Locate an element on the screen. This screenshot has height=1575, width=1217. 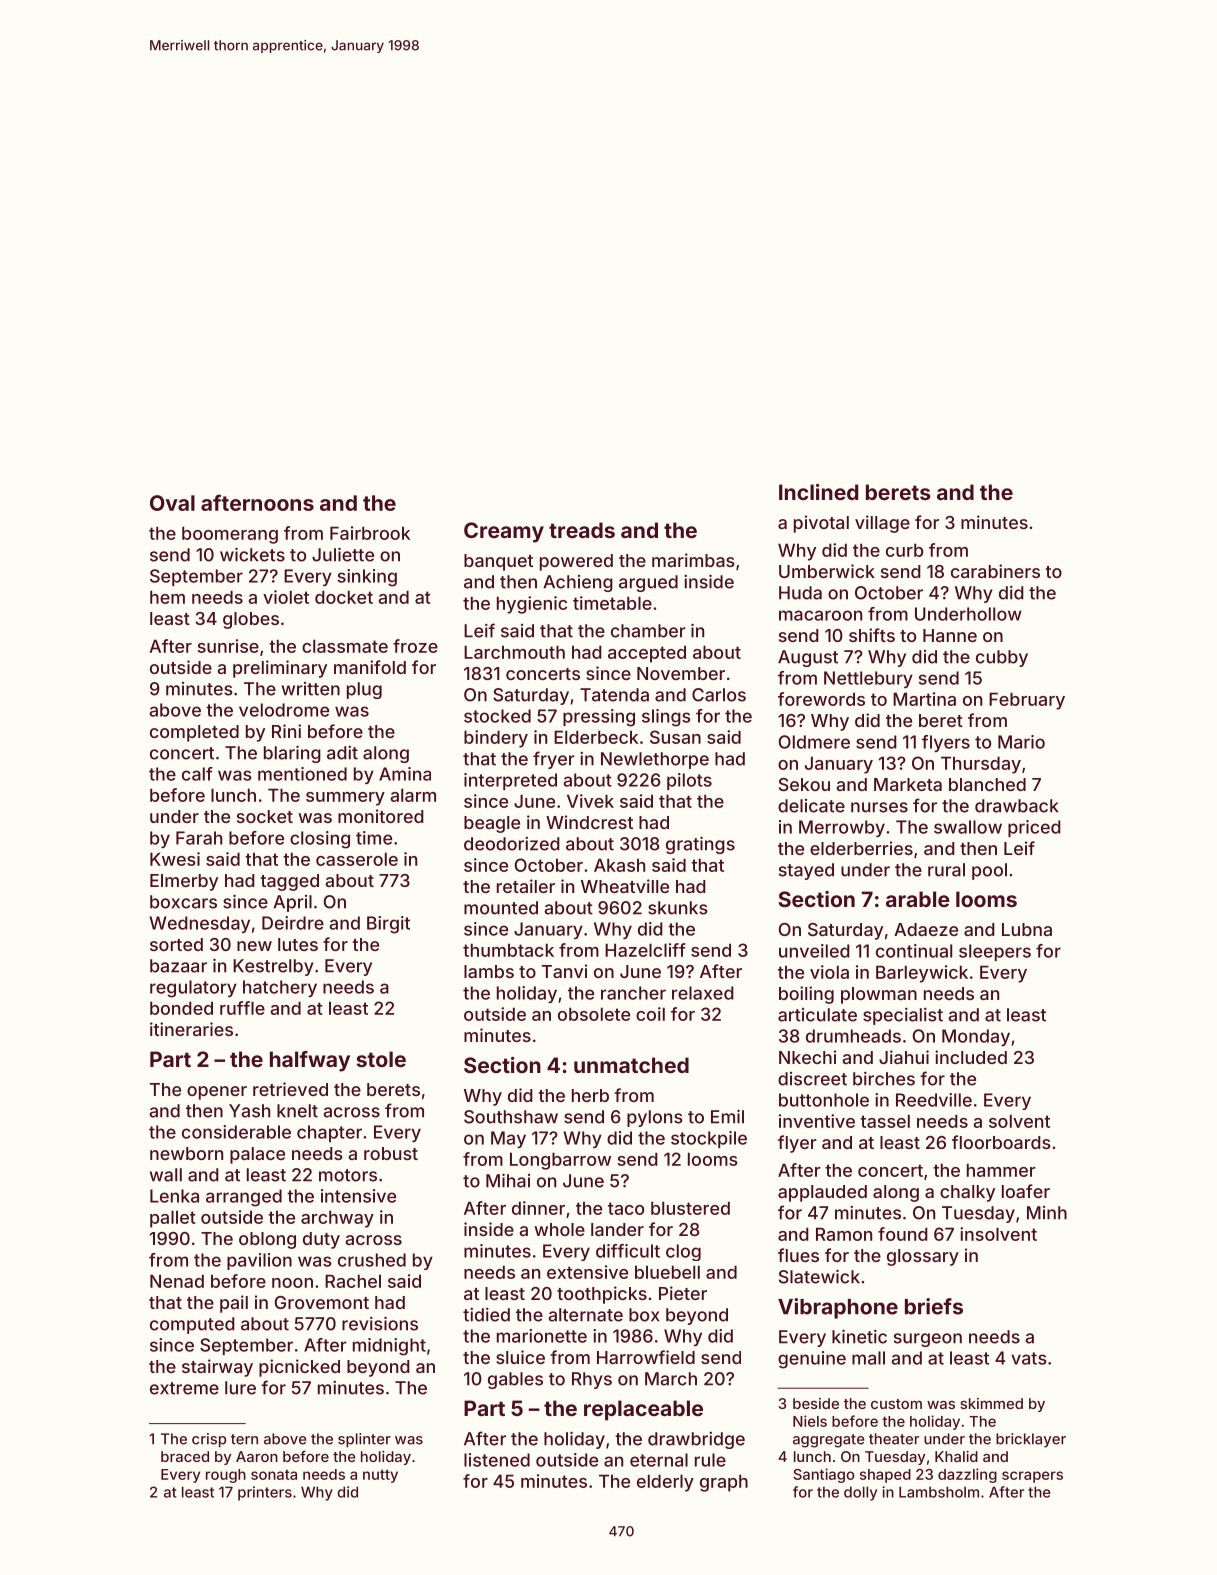
listened is located at coordinates (497, 1460).
